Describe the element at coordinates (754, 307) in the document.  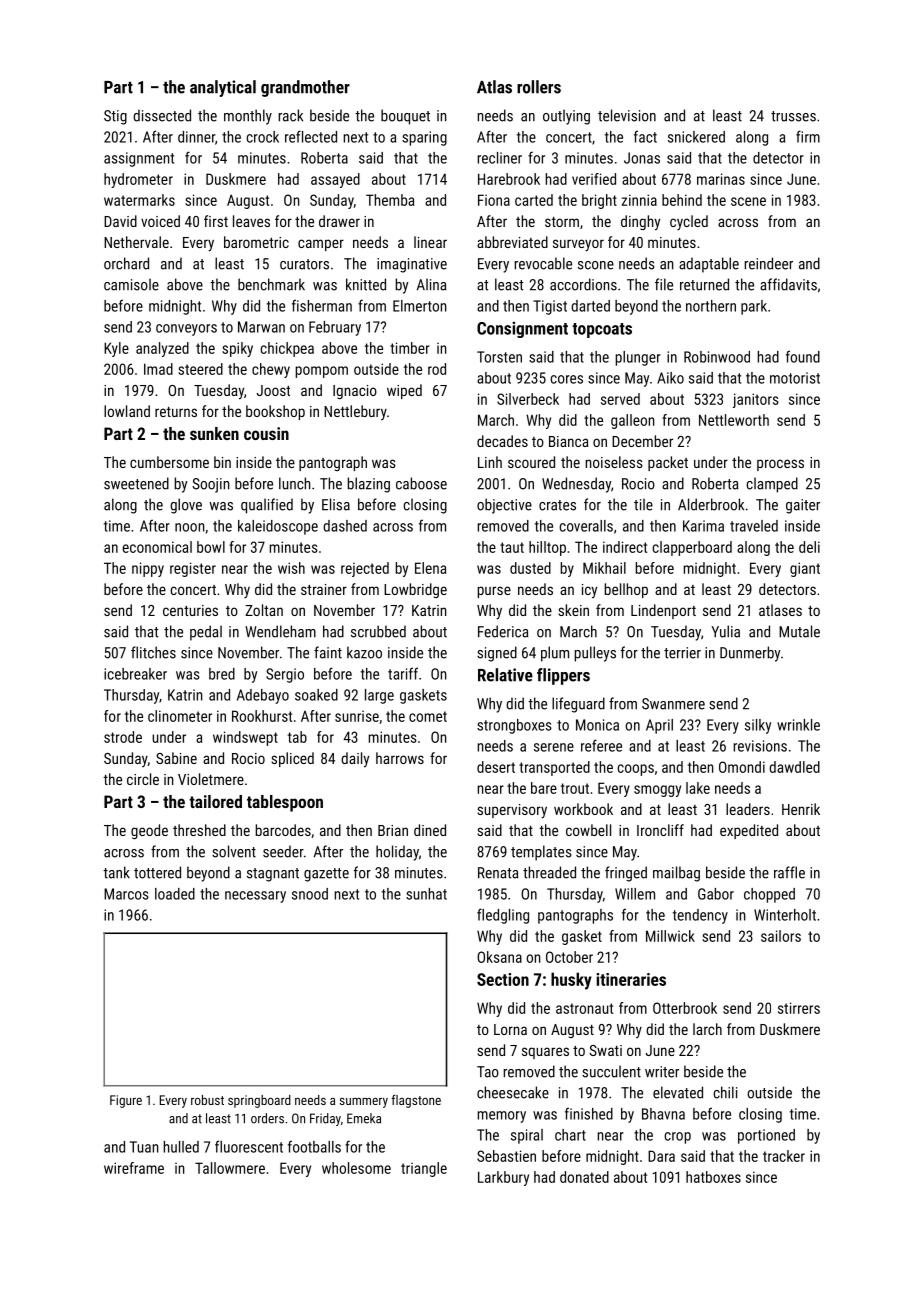
I see `park` at that location.
